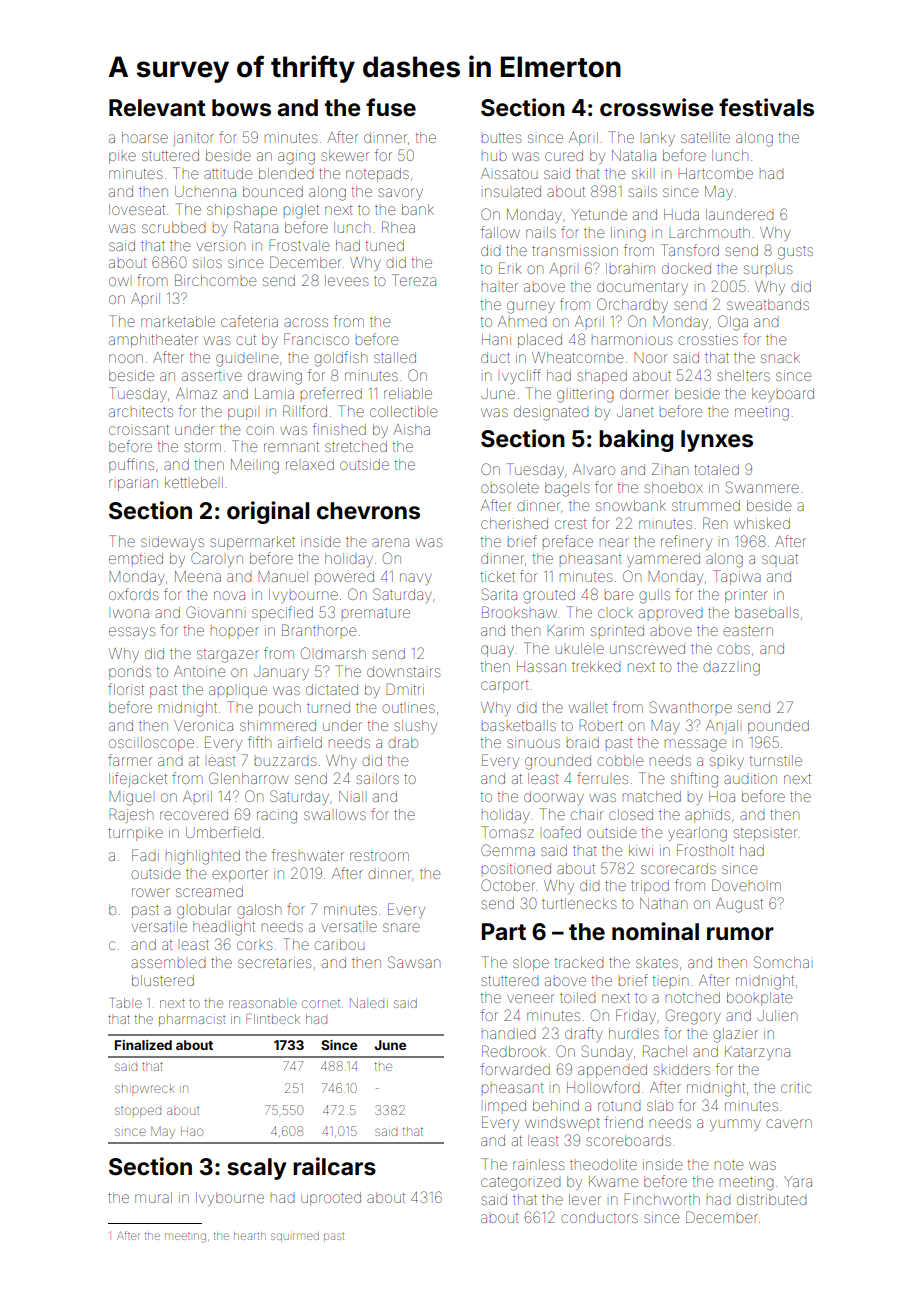 This document has height=1308, width=924. Describe the element at coordinates (241, 108) in the document. I see `bows` at that location.
